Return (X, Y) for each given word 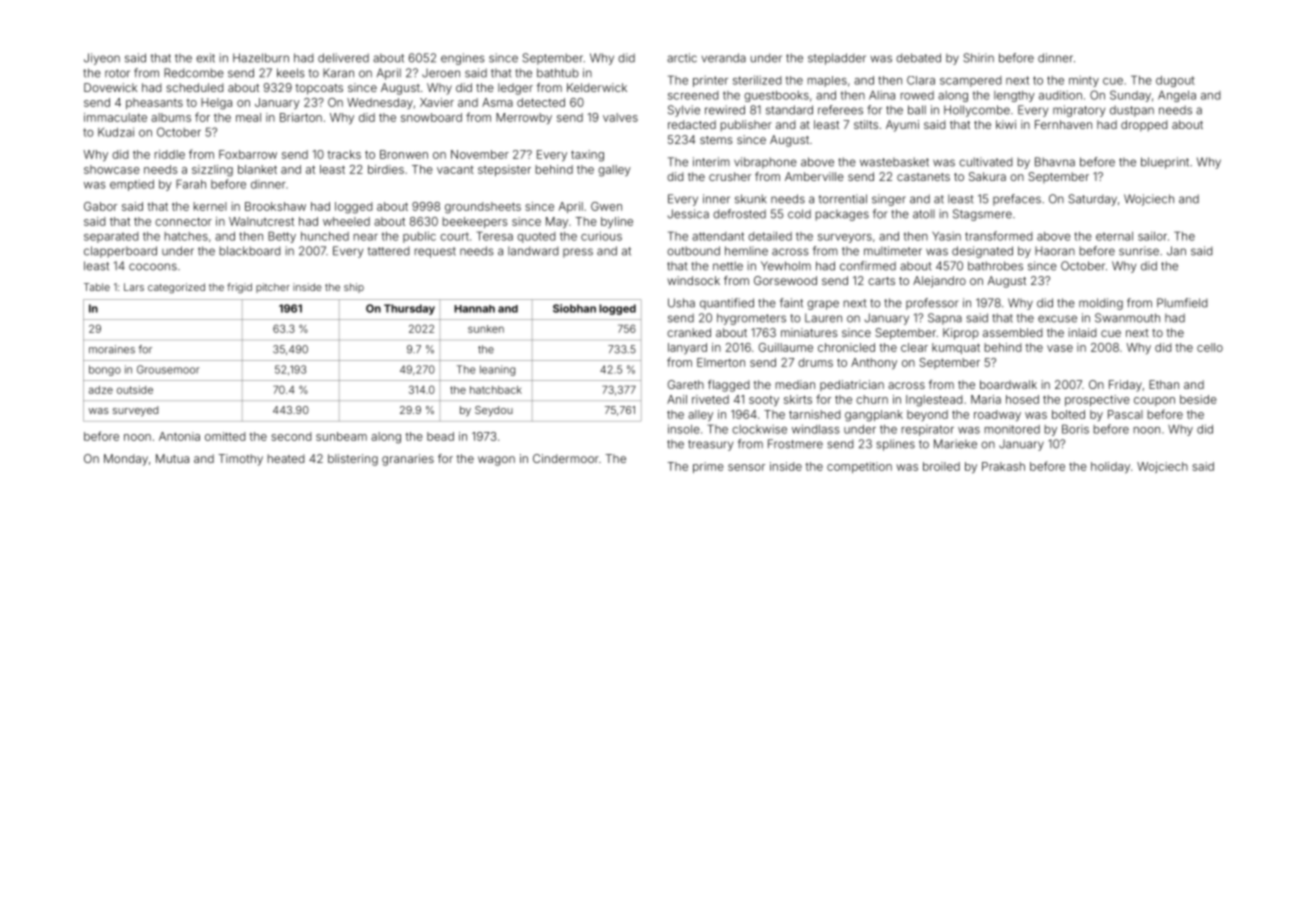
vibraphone (765, 163)
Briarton (301, 117)
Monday (126, 460)
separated (111, 237)
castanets (923, 177)
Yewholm (786, 266)
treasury (710, 445)
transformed (999, 236)
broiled (941, 466)
